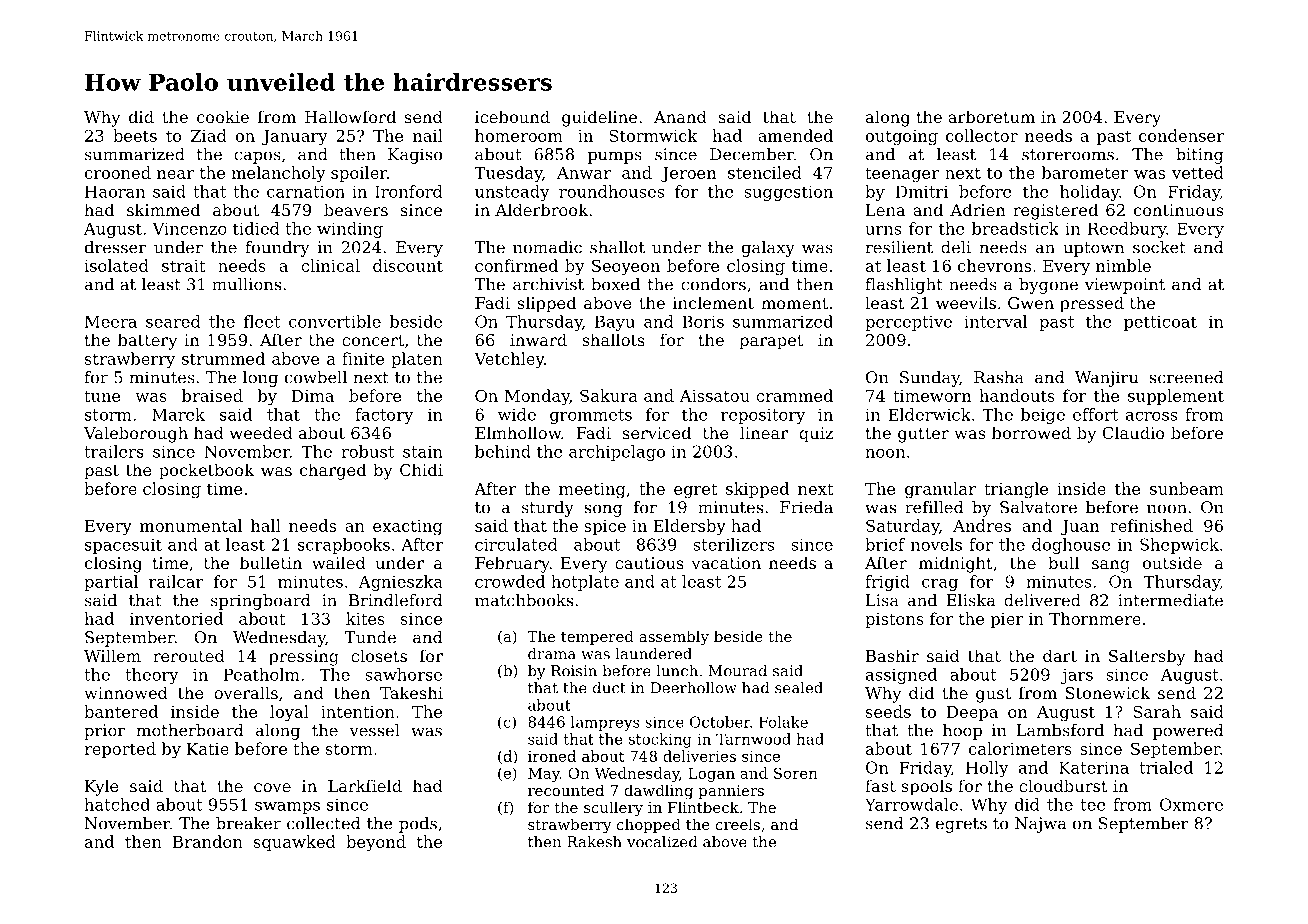 Image resolution: width=1308 pixels, height=924 pixels. What do you see at coordinates (552, 654) in the screenshot?
I see `drama` at bounding box center [552, 654].
